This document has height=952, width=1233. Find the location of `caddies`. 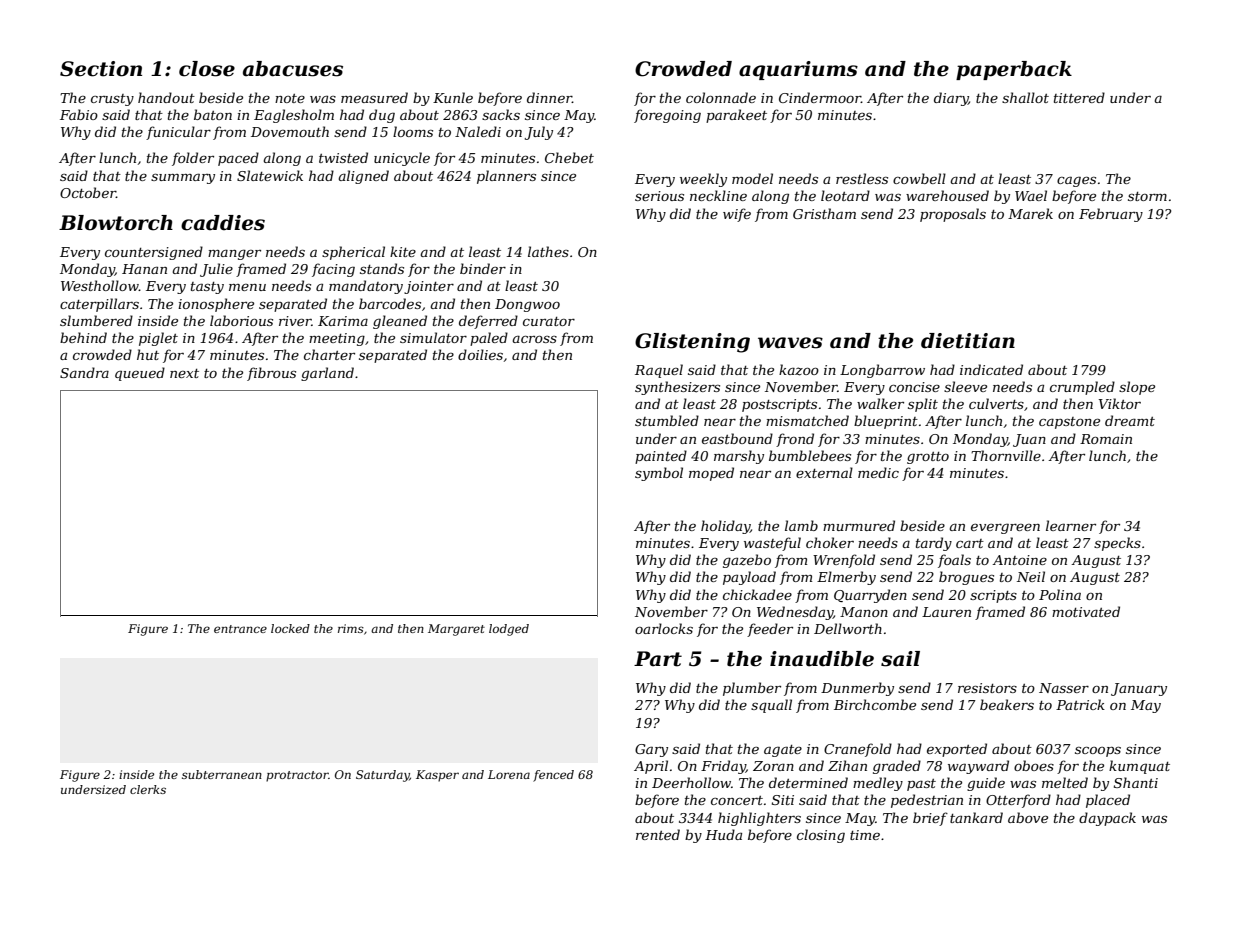

caddies is located at coordinates (223, 223).
